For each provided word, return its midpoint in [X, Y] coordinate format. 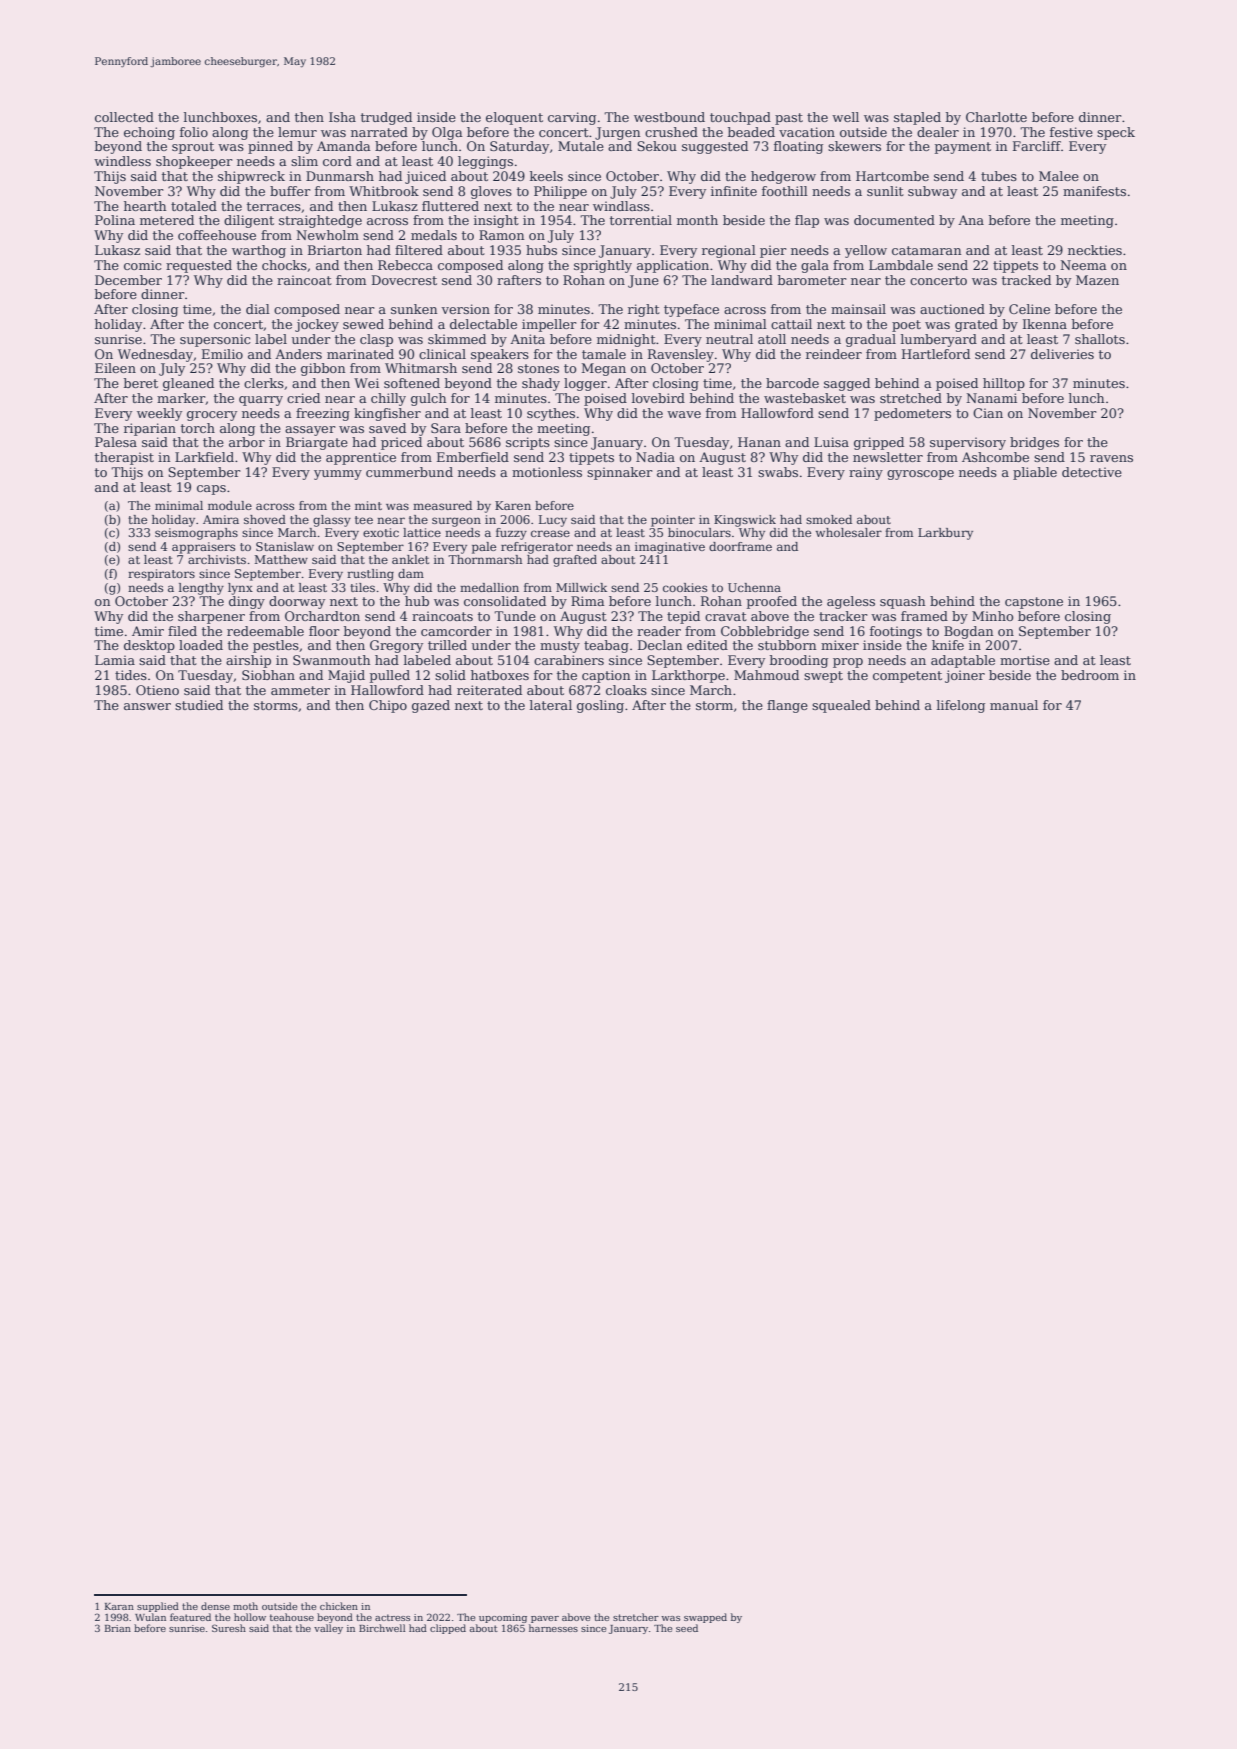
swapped [705, 1618]
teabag [606, 646]
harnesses [553, 1628]
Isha [342, 117]
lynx [240, 589]
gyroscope [920, 475]
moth [245, 1606]
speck [1116, 133]
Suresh [229, 1628]
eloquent [514, 118]
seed [687, 1628]
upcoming [503, 1618]
